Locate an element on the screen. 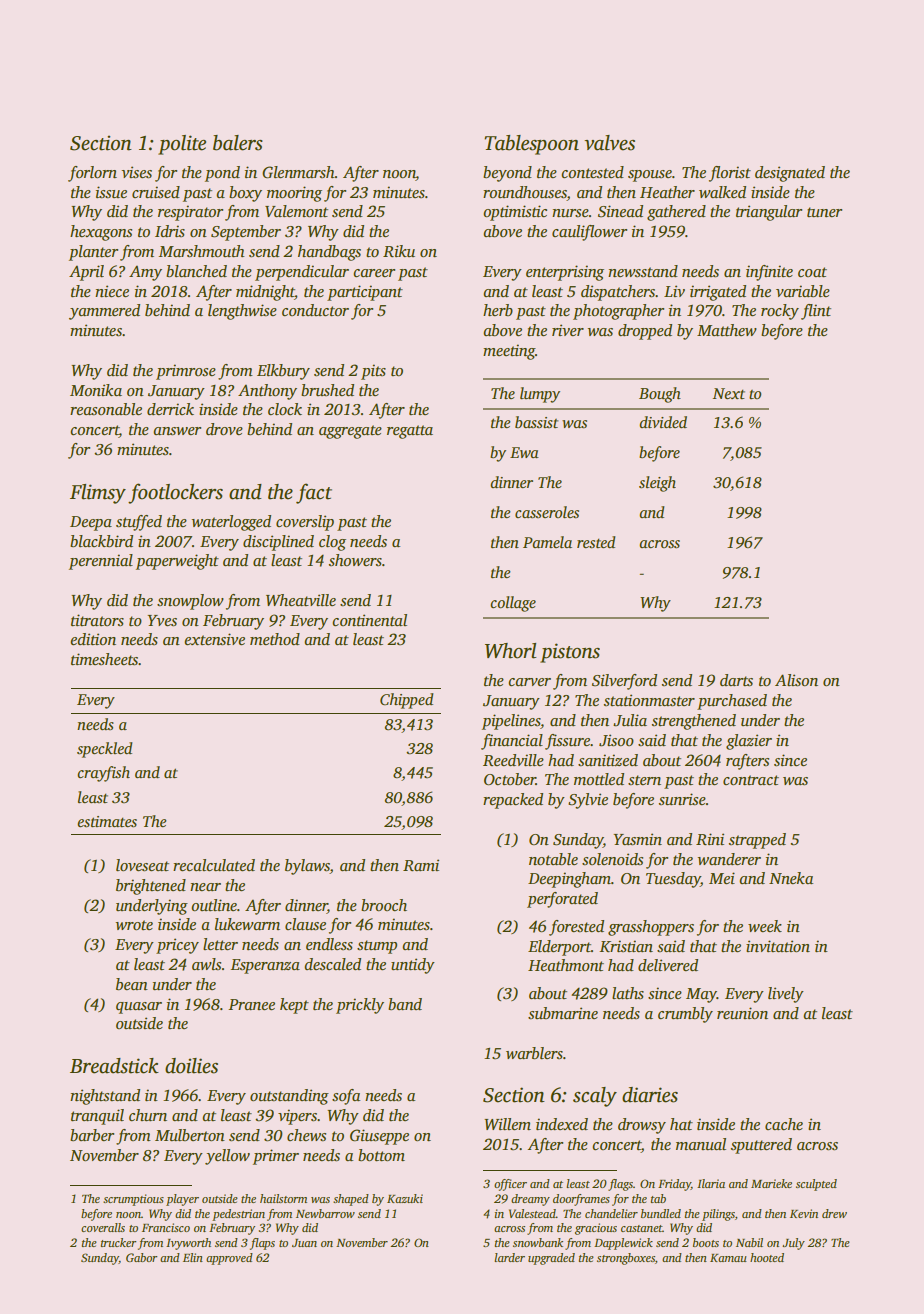 The height and width of the screenshot is (1314, 924). sleigh is located at coordinates (657, 484).
